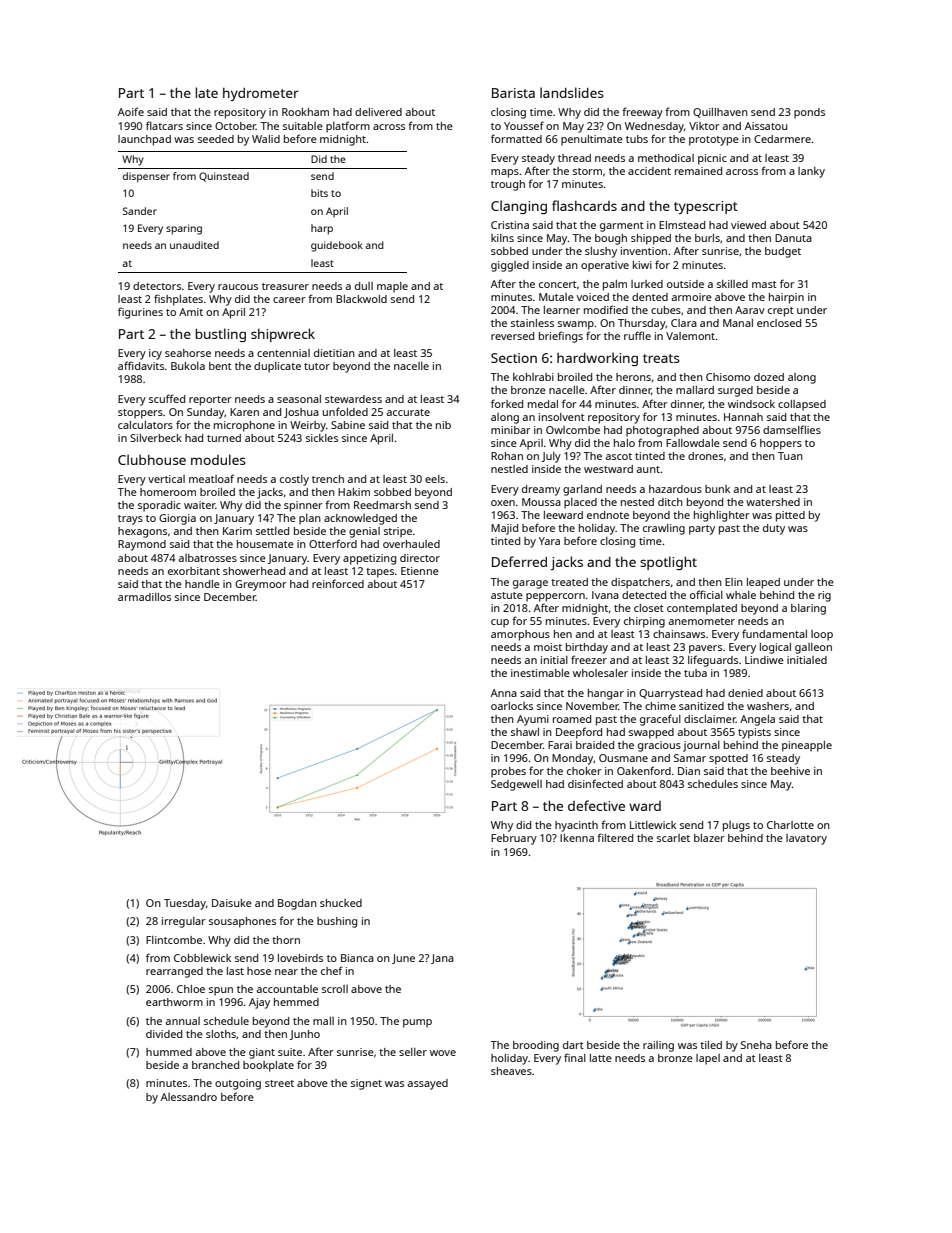 The width and height of the screenshot is (952, 1233). What do you see at coordinates (144, 597) in the screenshot?
I see `armadillos` at bounding box center [144, 597].
